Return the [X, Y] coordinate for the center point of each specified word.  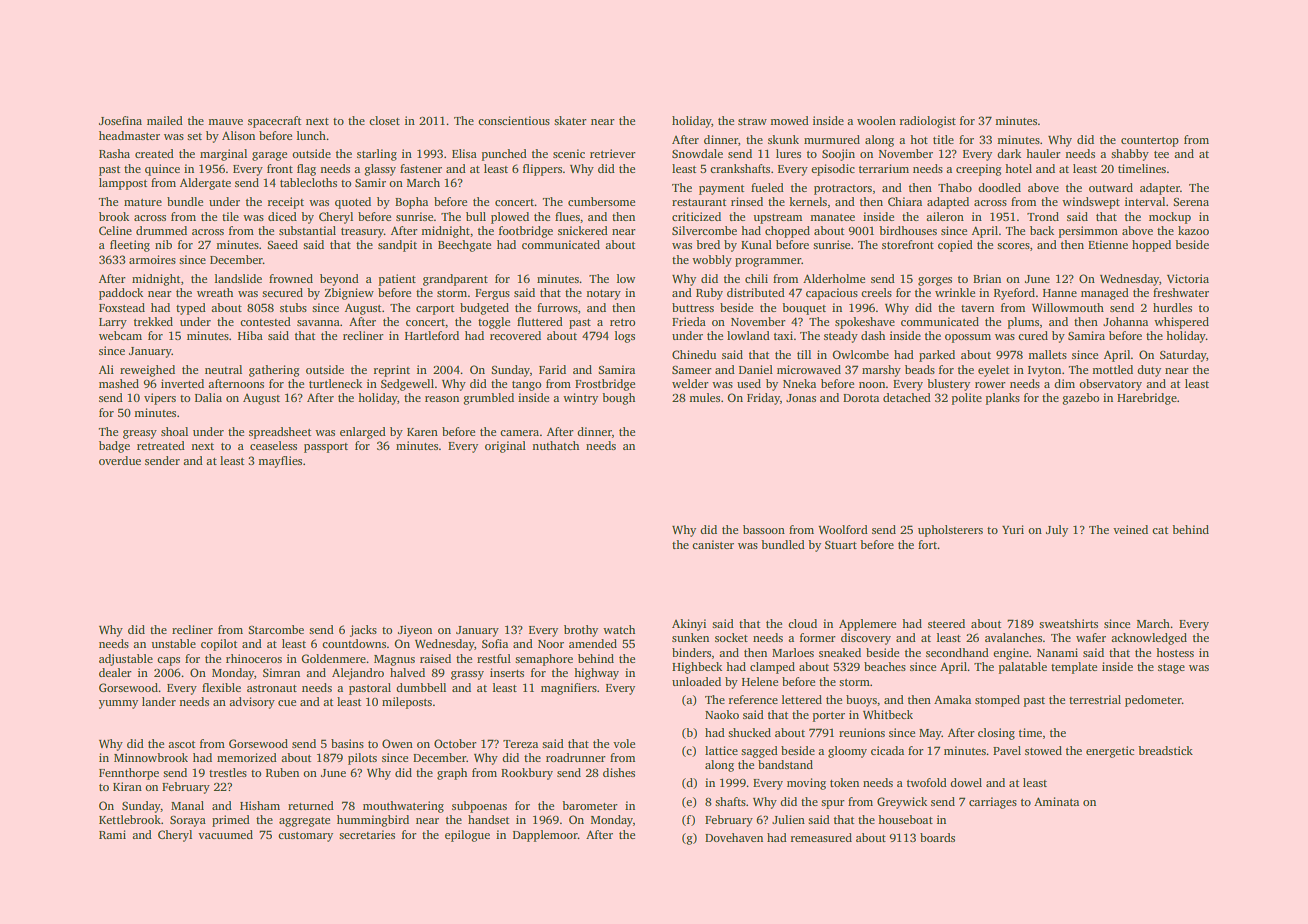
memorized [247, 757]
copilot [219, 645]
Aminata [1056, 801]
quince [162, 170]
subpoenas [479, 807]
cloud [802, 623]
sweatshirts [1068, 623]
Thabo [955, 187]
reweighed [147, 371]
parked [937, 356]
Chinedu [694, 354]
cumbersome [601, 201]
